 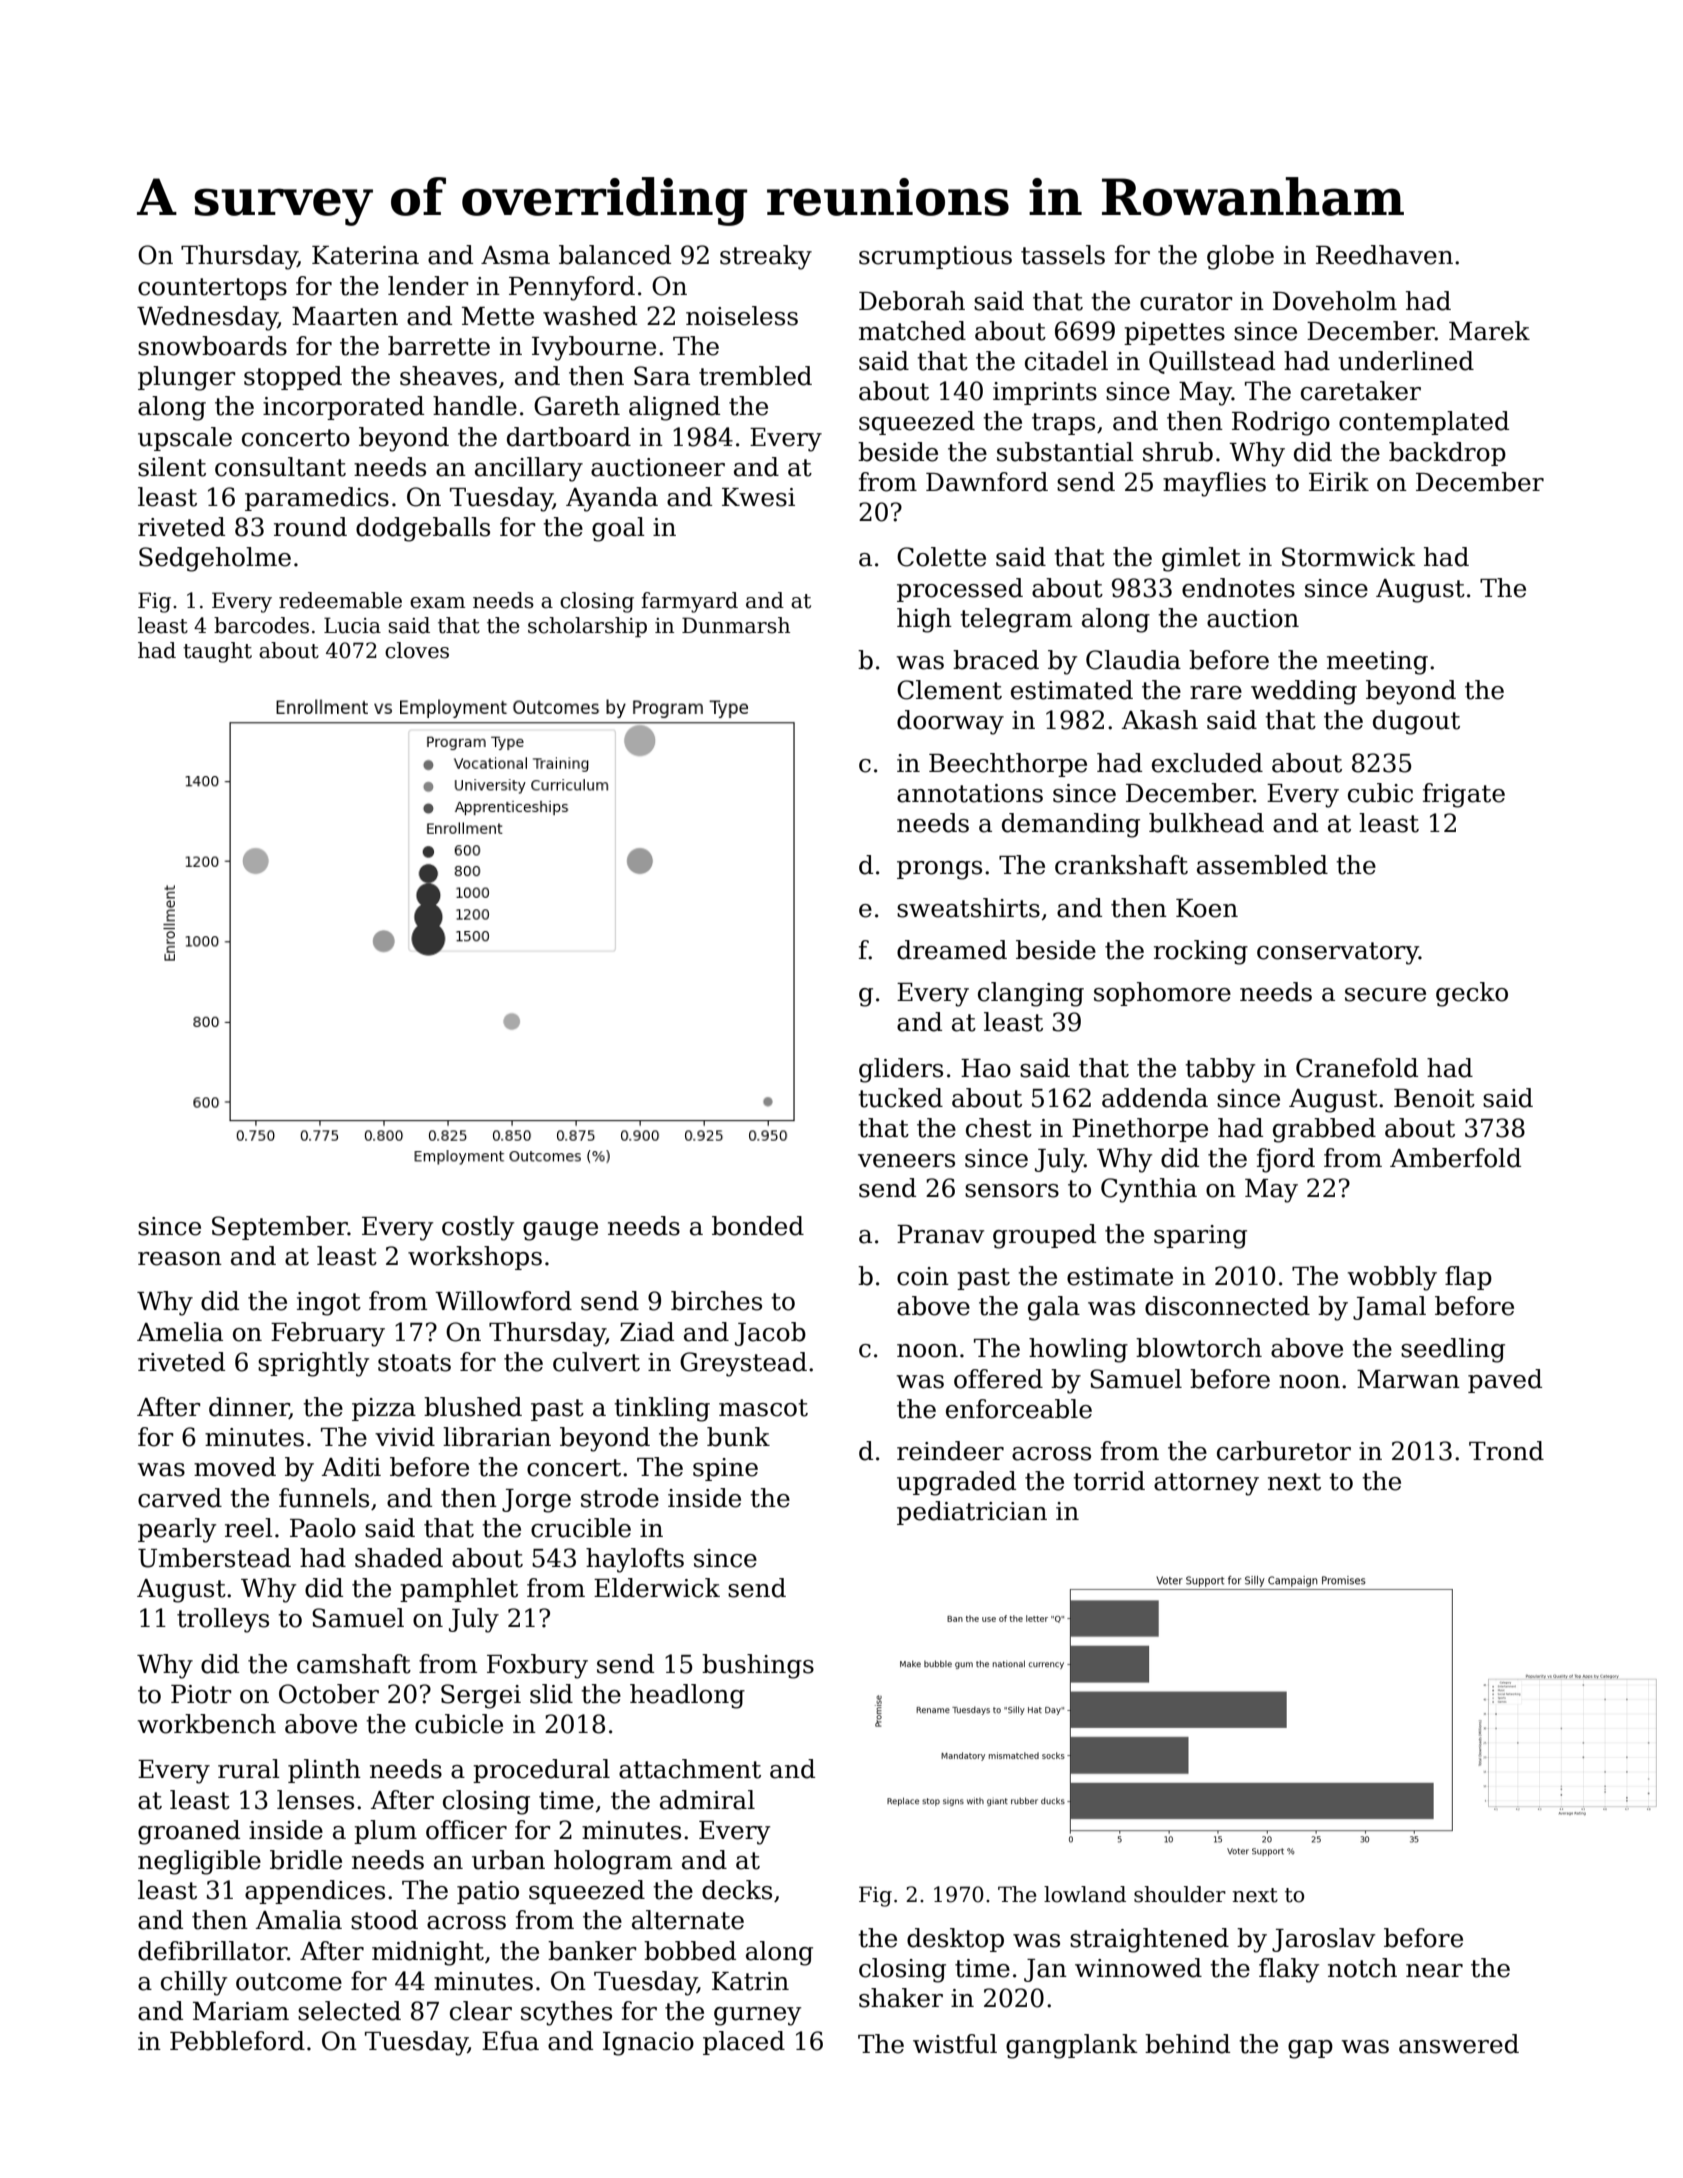 I want to click on balanced, so click(x=615, y=255).
